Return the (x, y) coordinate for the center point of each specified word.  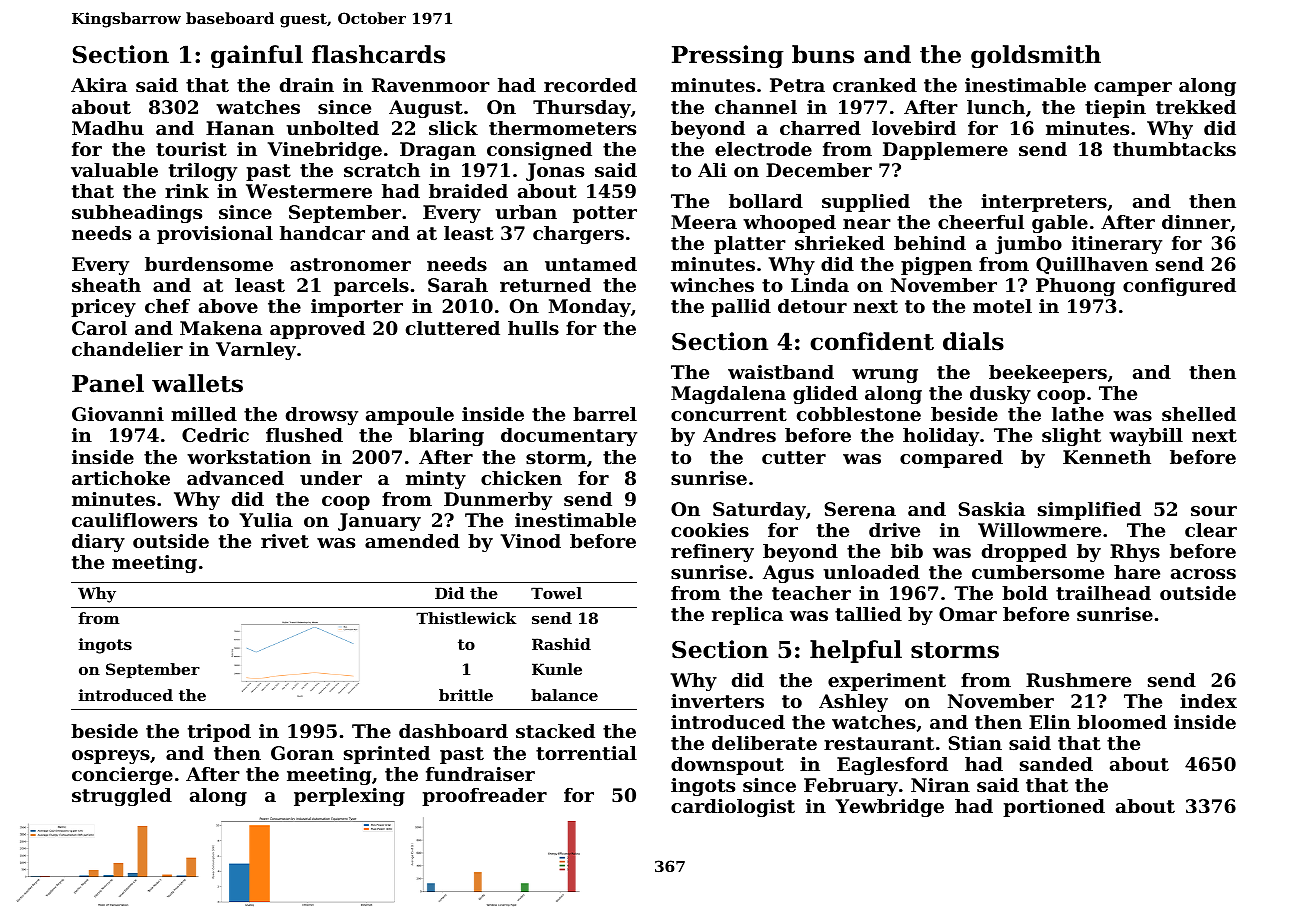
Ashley (853, 703)
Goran (302, 753)
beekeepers (1048, 374)
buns (823, 54)
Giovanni (118, 414)
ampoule (410, 416)
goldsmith (1036, 56)
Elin (1050, 722)
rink (187, 191)
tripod (219, 733)
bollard (766, 201)
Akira (99, 85)
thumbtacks (1174, 149)
